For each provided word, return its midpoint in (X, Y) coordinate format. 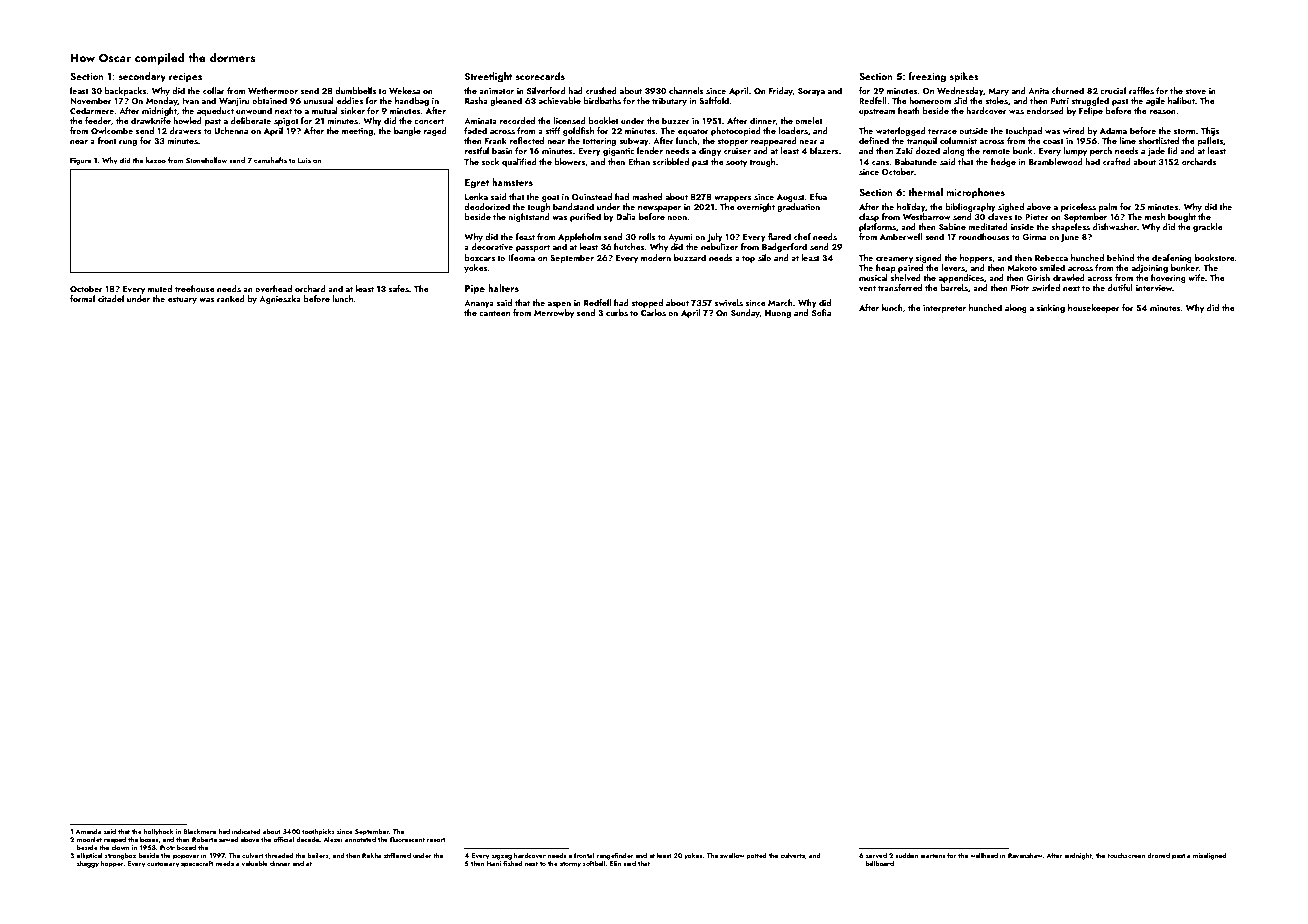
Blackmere (199, 831)
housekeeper (1094, 308)
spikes (964, 77)
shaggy (88, 864)
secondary (142, 77)
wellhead (984, 855)
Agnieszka (280, 299)
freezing (927, 77)
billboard (880, 863)
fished (512, 863)
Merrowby (554, 313)
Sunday (745, 313)
